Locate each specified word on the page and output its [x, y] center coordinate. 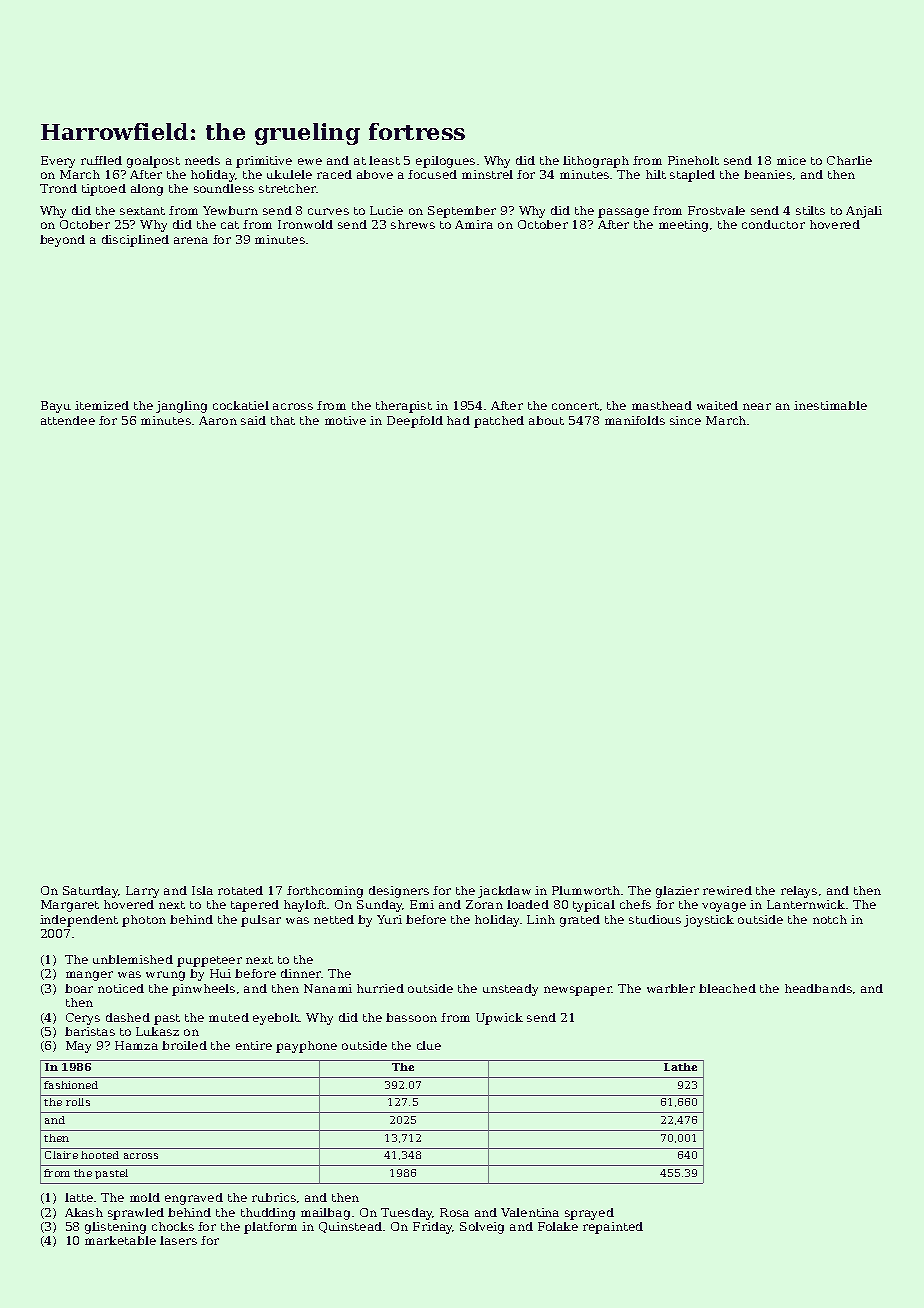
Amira [474, 224]
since [685, 420]
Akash [84, 1212]
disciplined [135, 241]
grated [580, 921]
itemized [102, 405]
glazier [677, 892]
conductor [773, 224]
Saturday [91, 892]
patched [499, 422]
